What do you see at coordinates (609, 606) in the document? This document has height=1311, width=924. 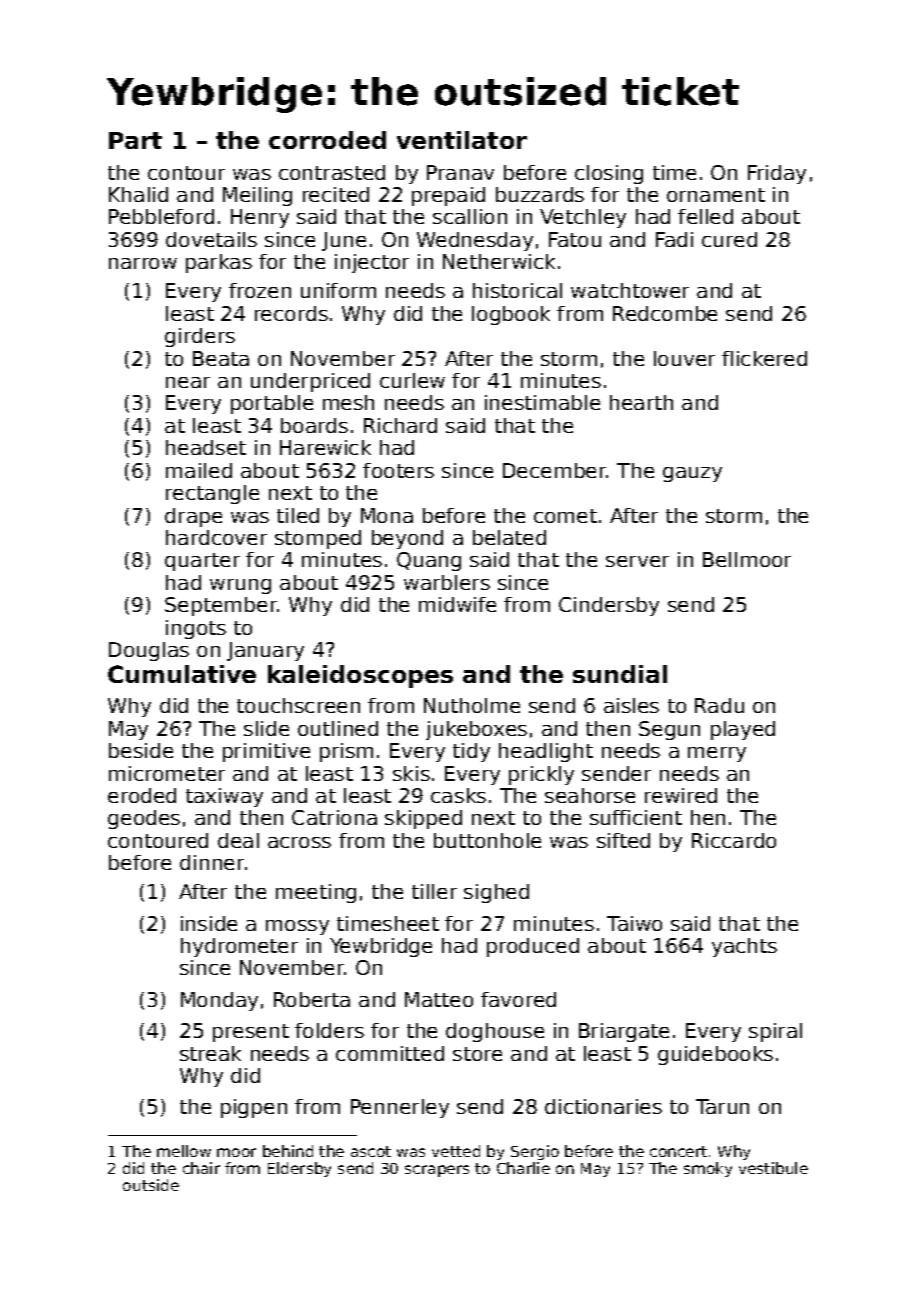 I see `Cindersby` at bounding box center [609, 606].
